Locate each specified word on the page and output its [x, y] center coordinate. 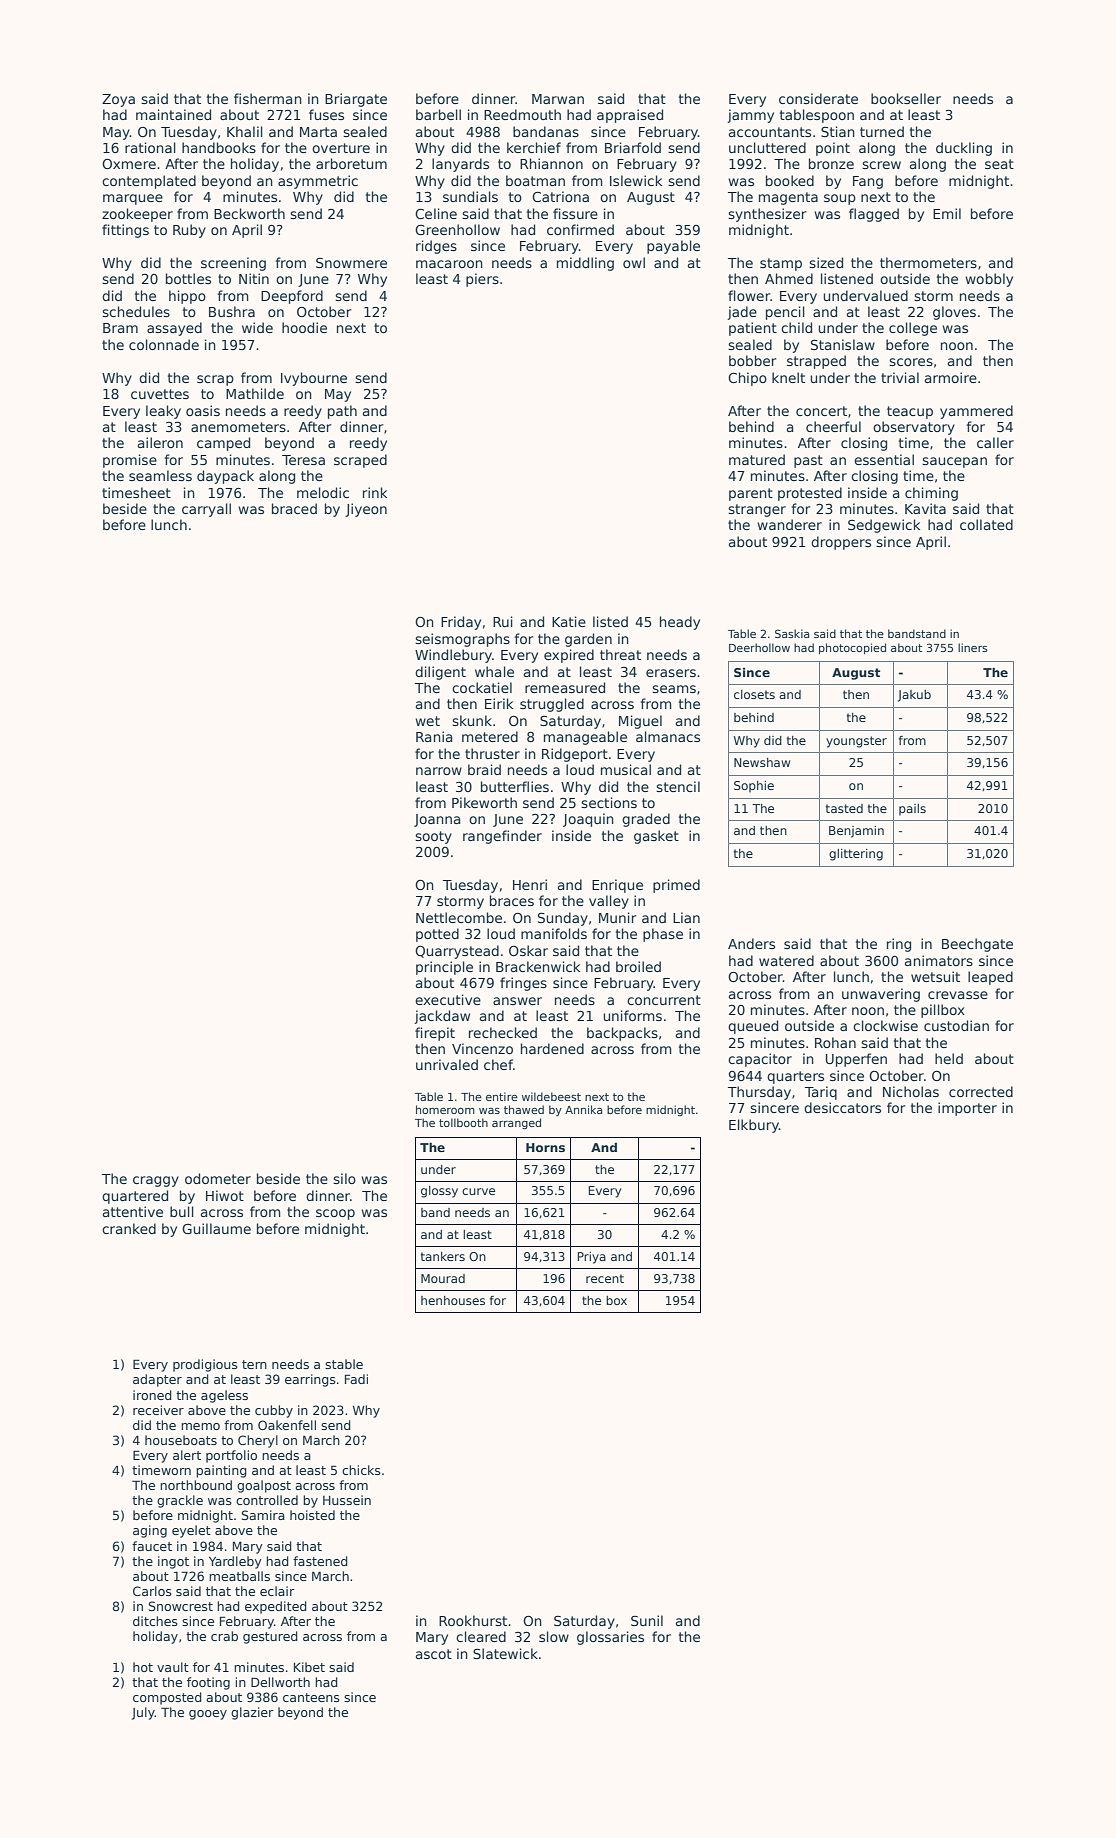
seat [999, 164]
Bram [120, 328]
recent [605, 1278]
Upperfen [856, 1060]
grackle [180, 1501]
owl [634, 262]
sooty [433, 837]
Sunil [647, 1620]
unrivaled [447, 1064]
